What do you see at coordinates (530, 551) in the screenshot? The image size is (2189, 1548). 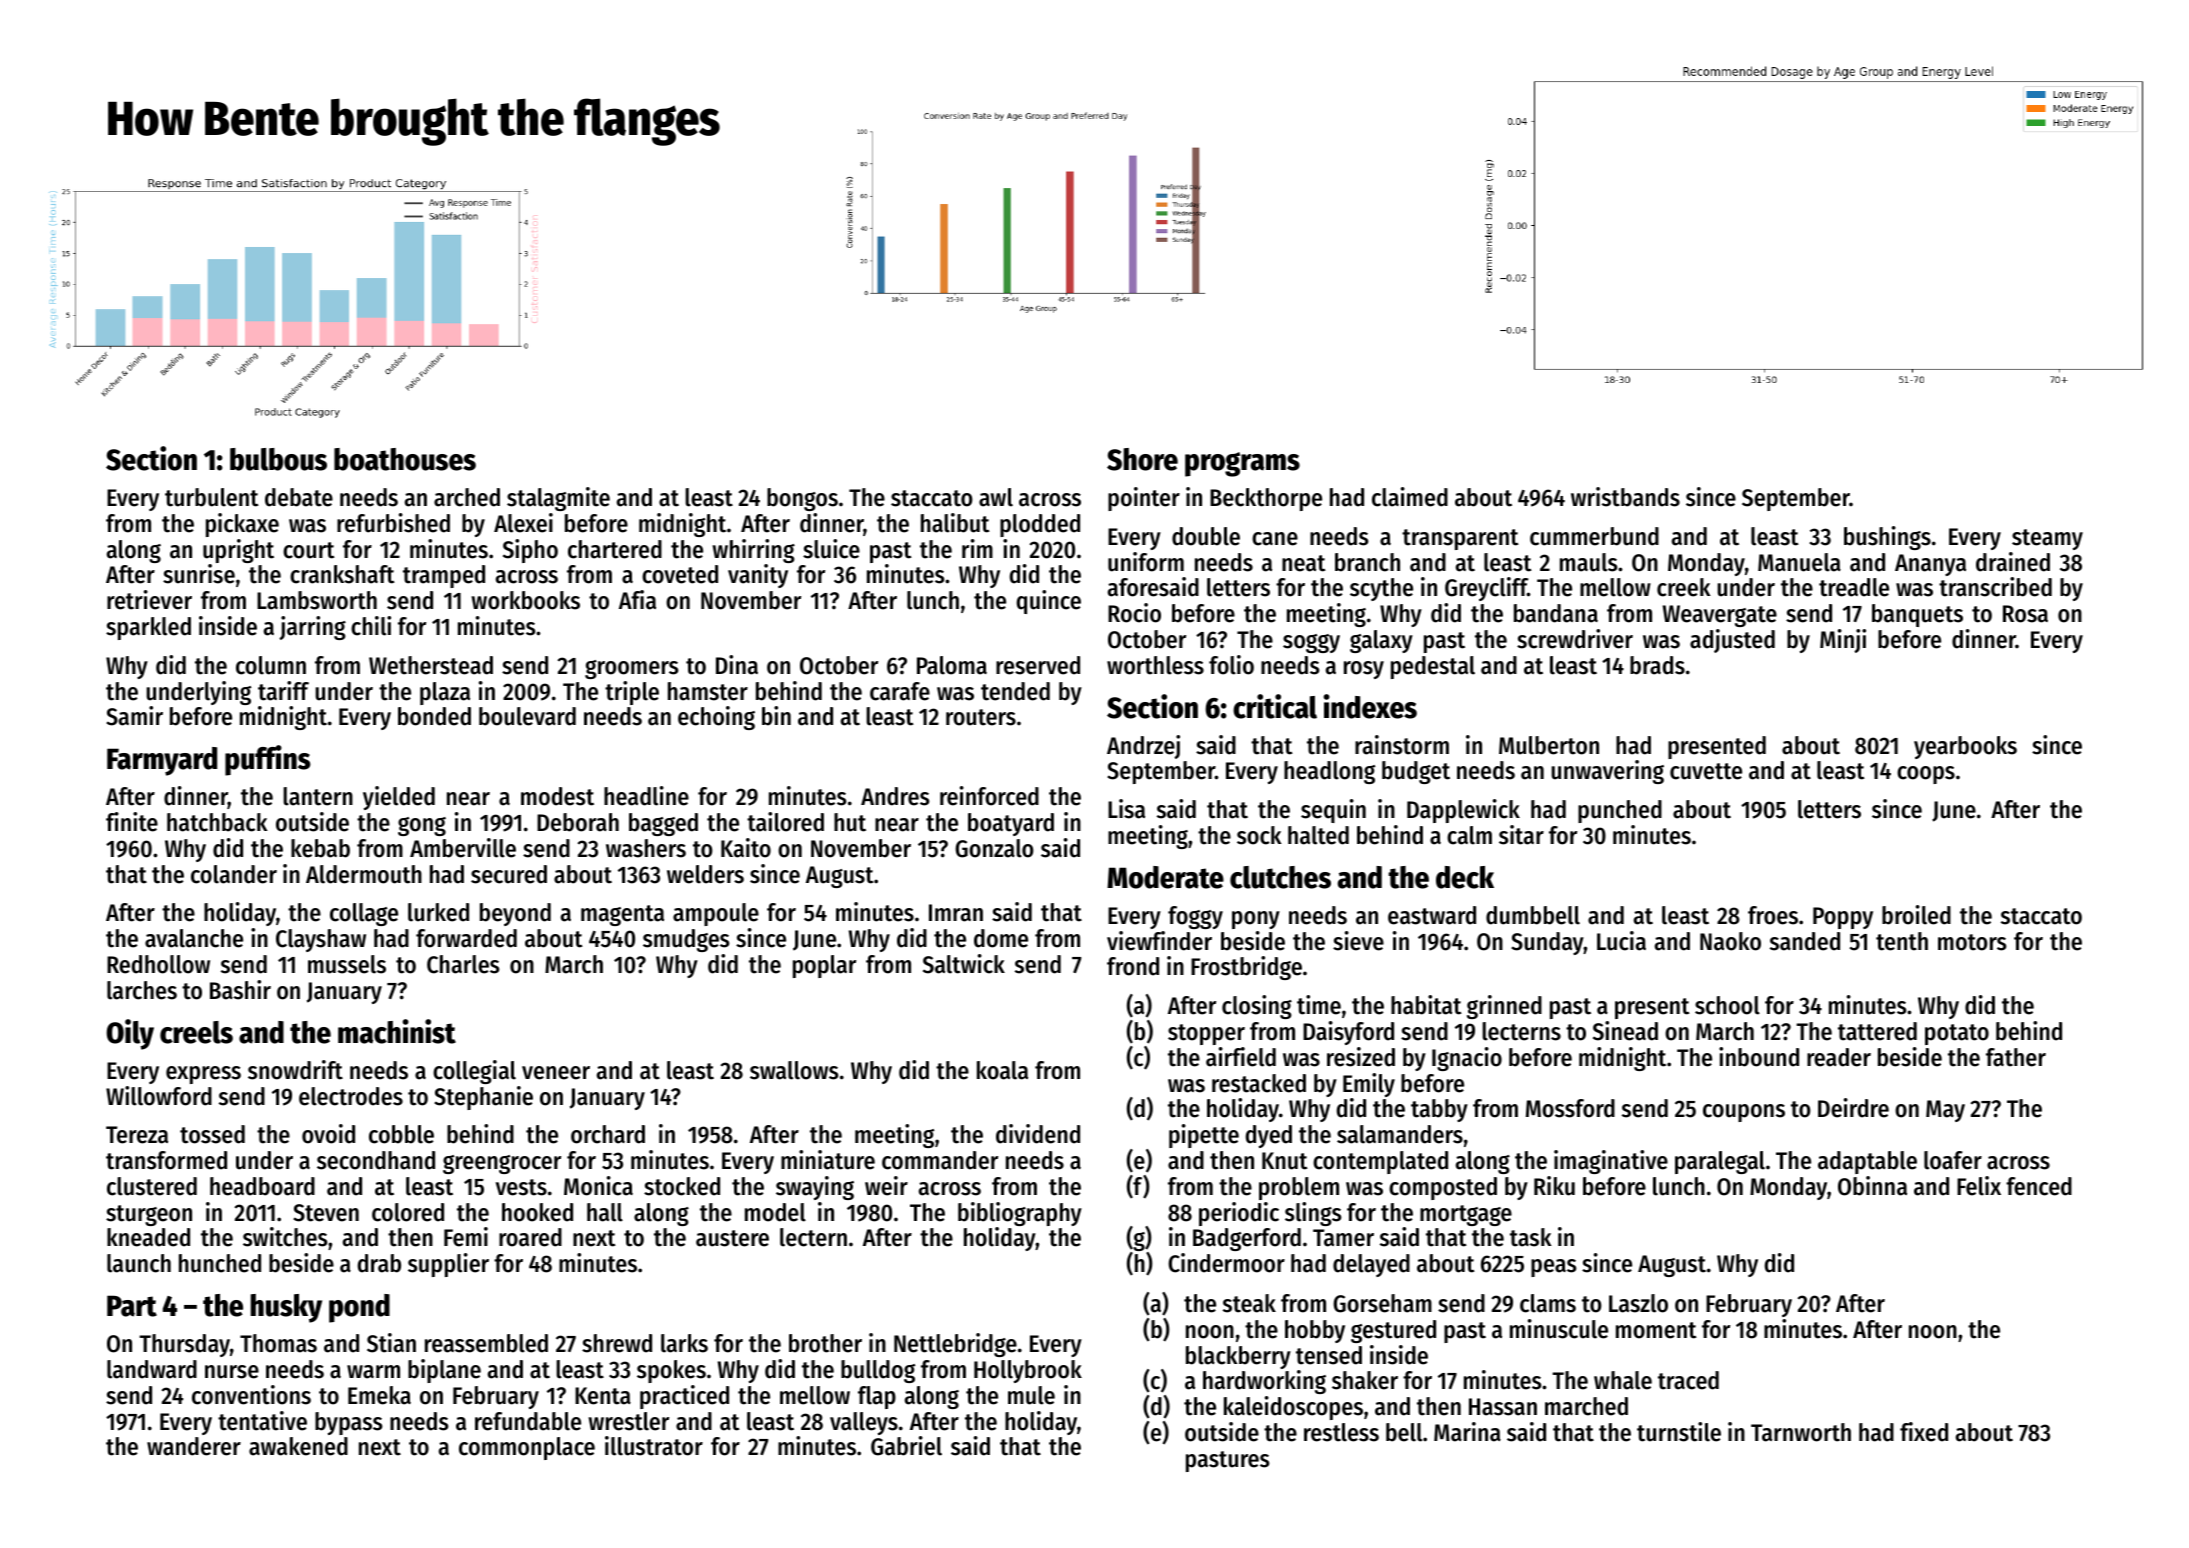 I see `Sipho` at bounding box center [530, 551].
